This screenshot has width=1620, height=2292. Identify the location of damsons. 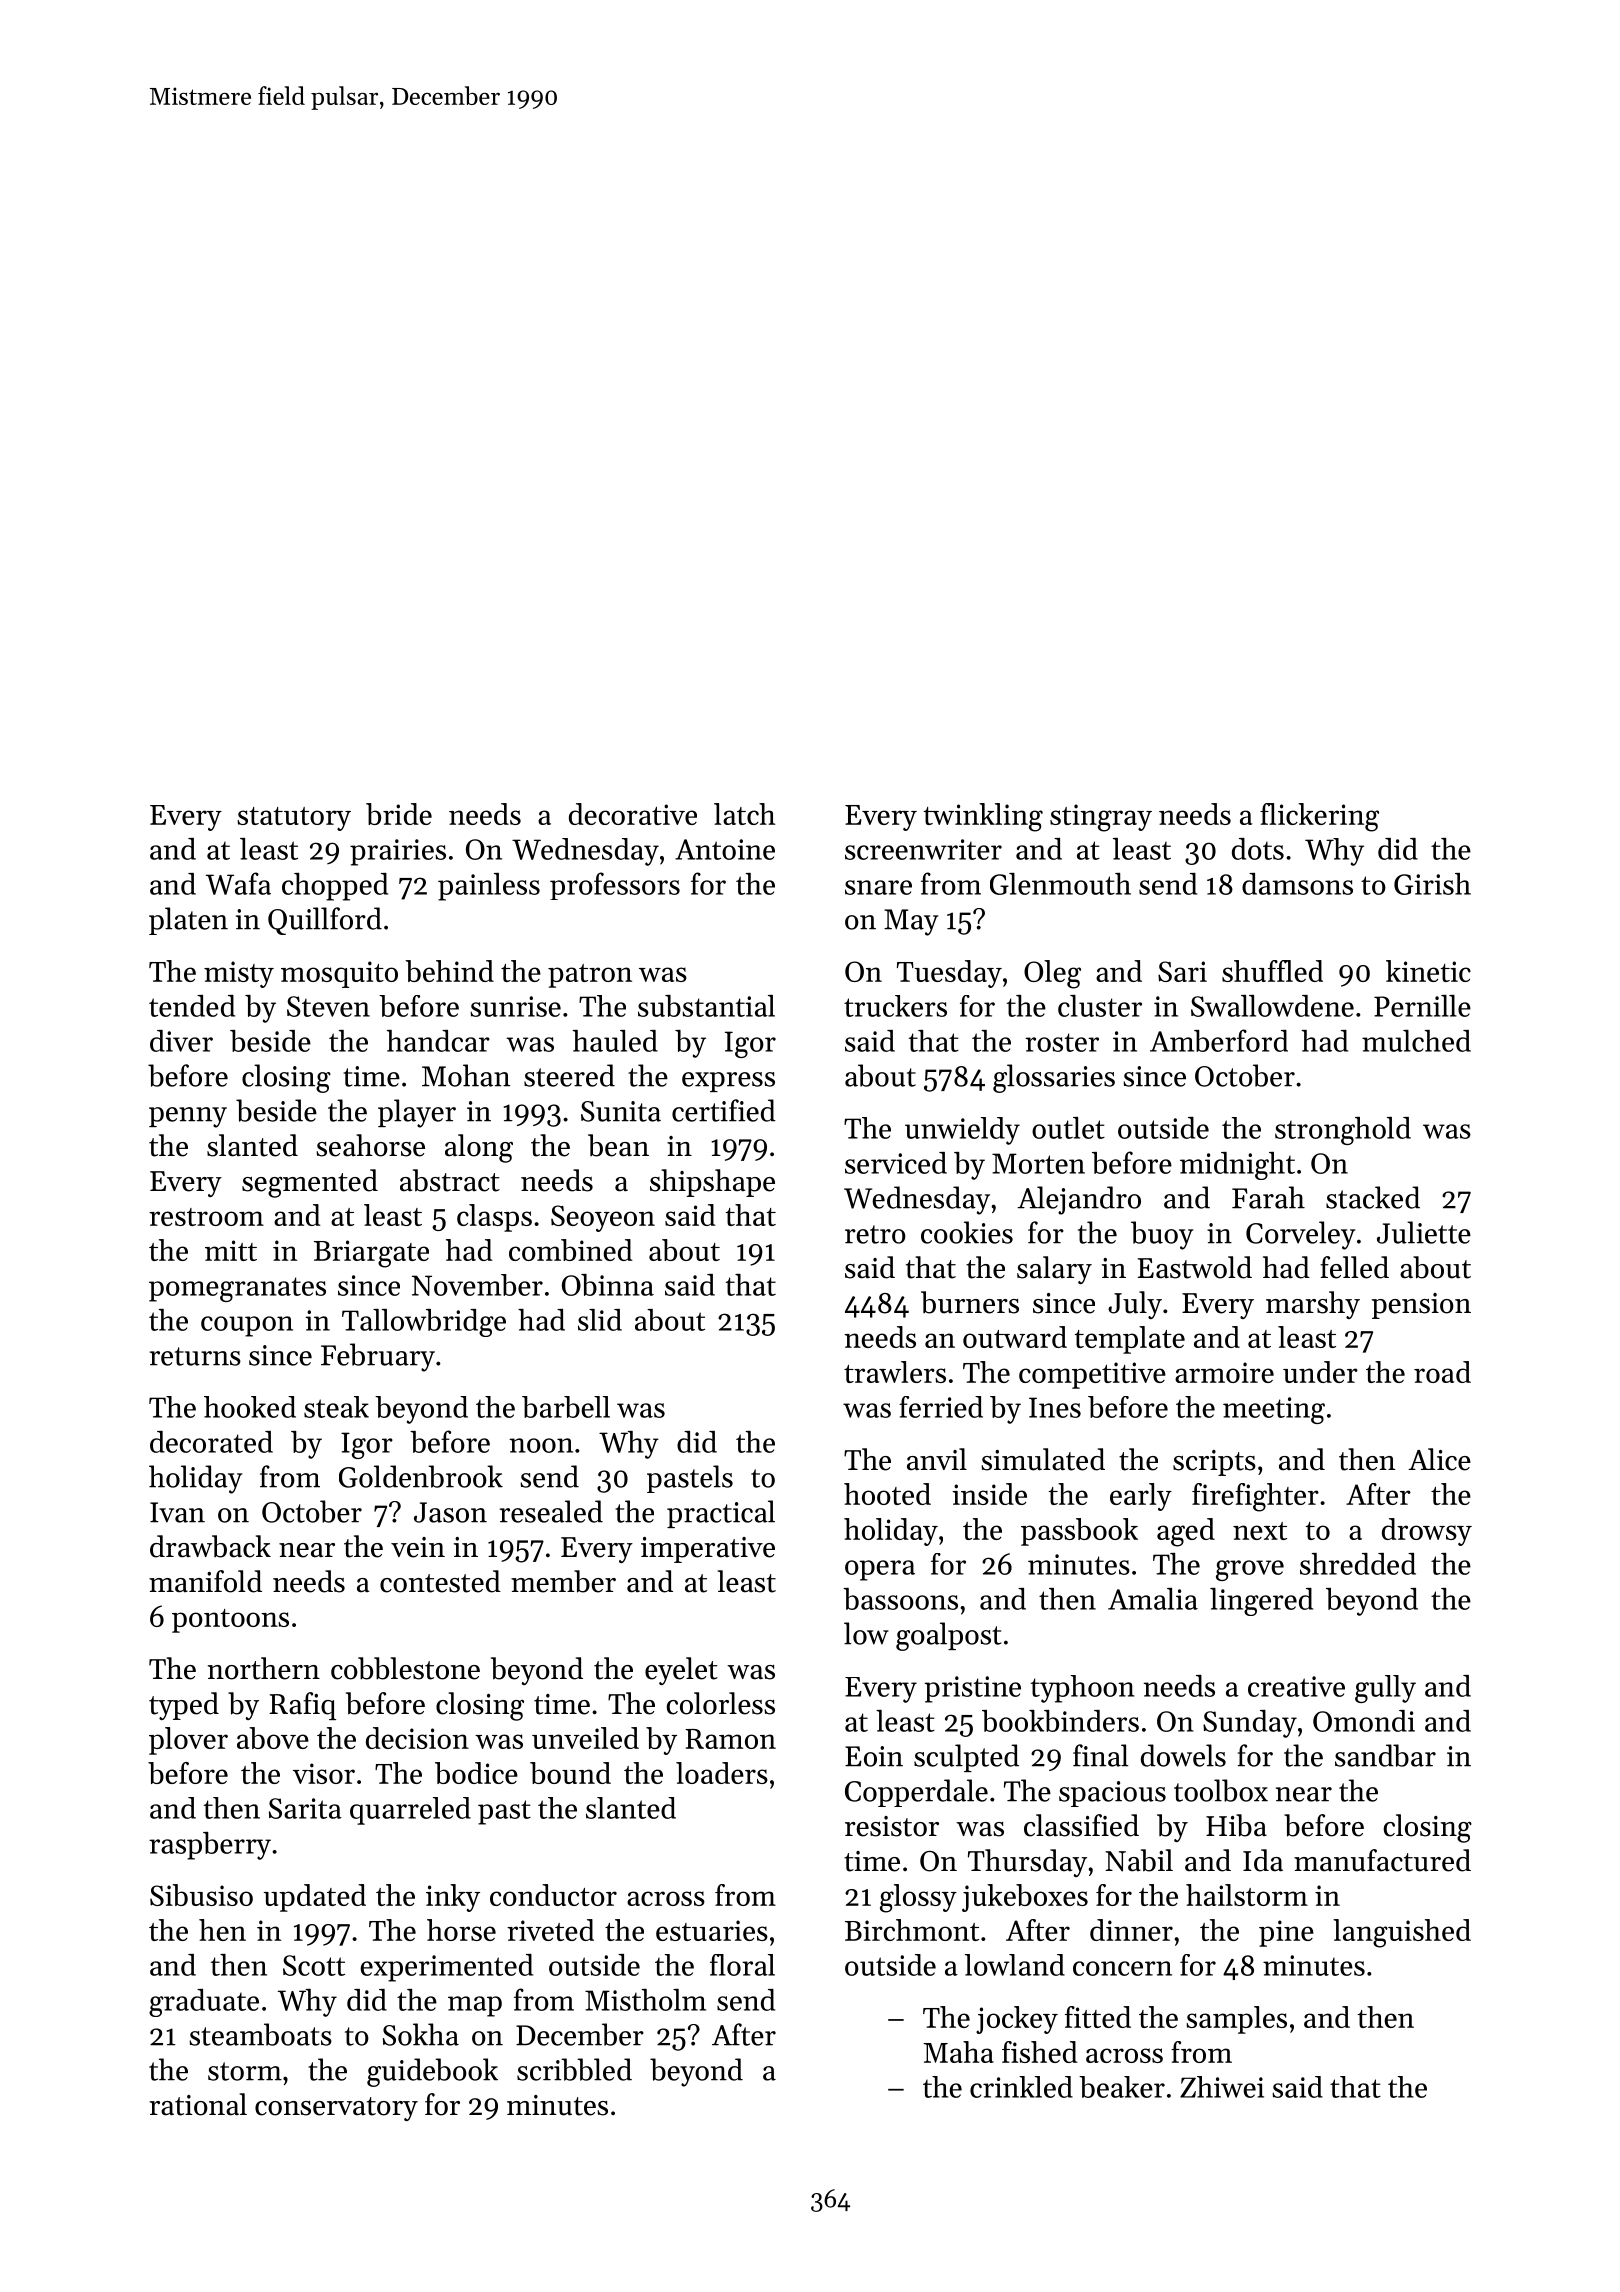
(1297, 884).
